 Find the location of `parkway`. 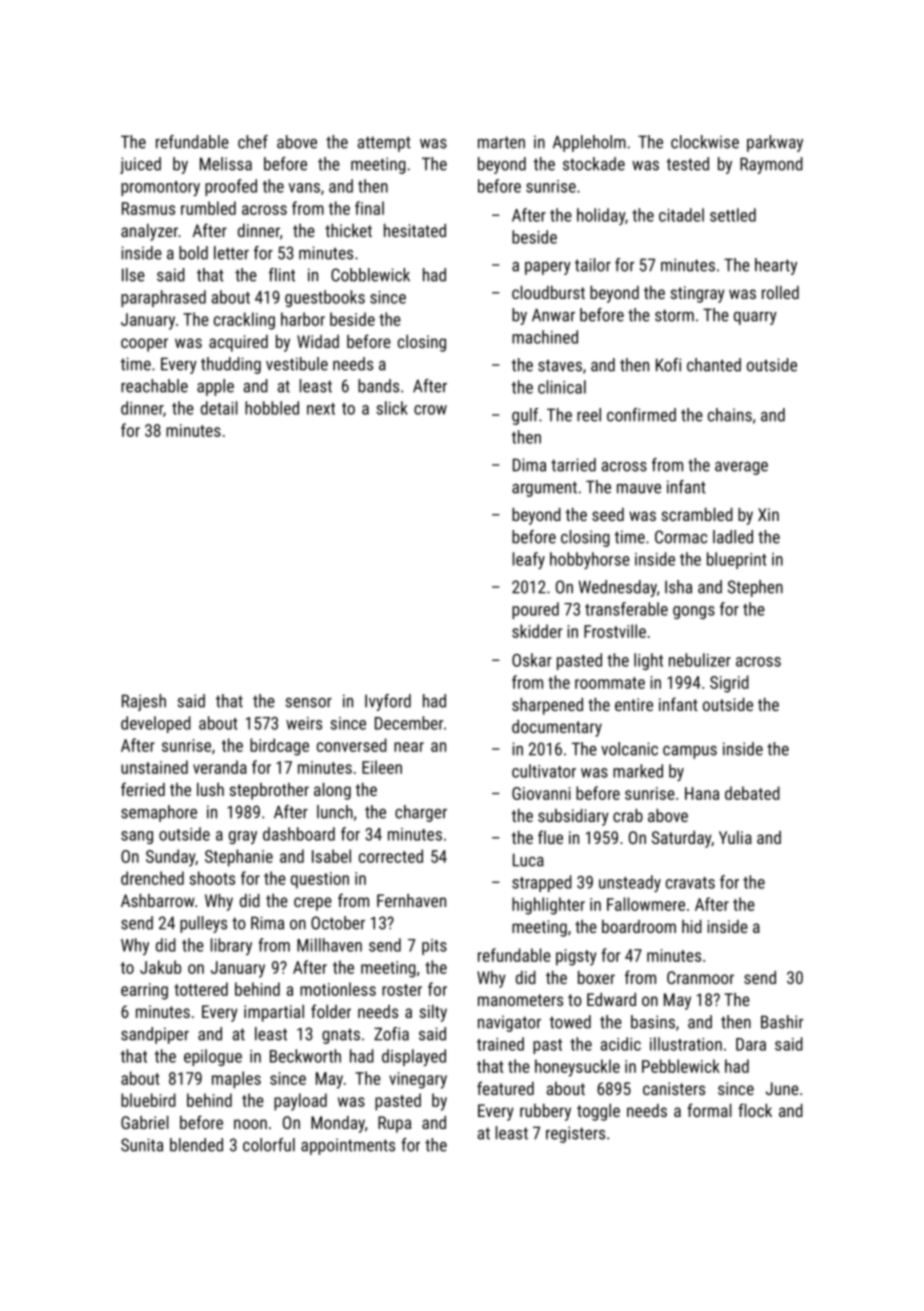

parkway is located at coordinates (775, 143).
